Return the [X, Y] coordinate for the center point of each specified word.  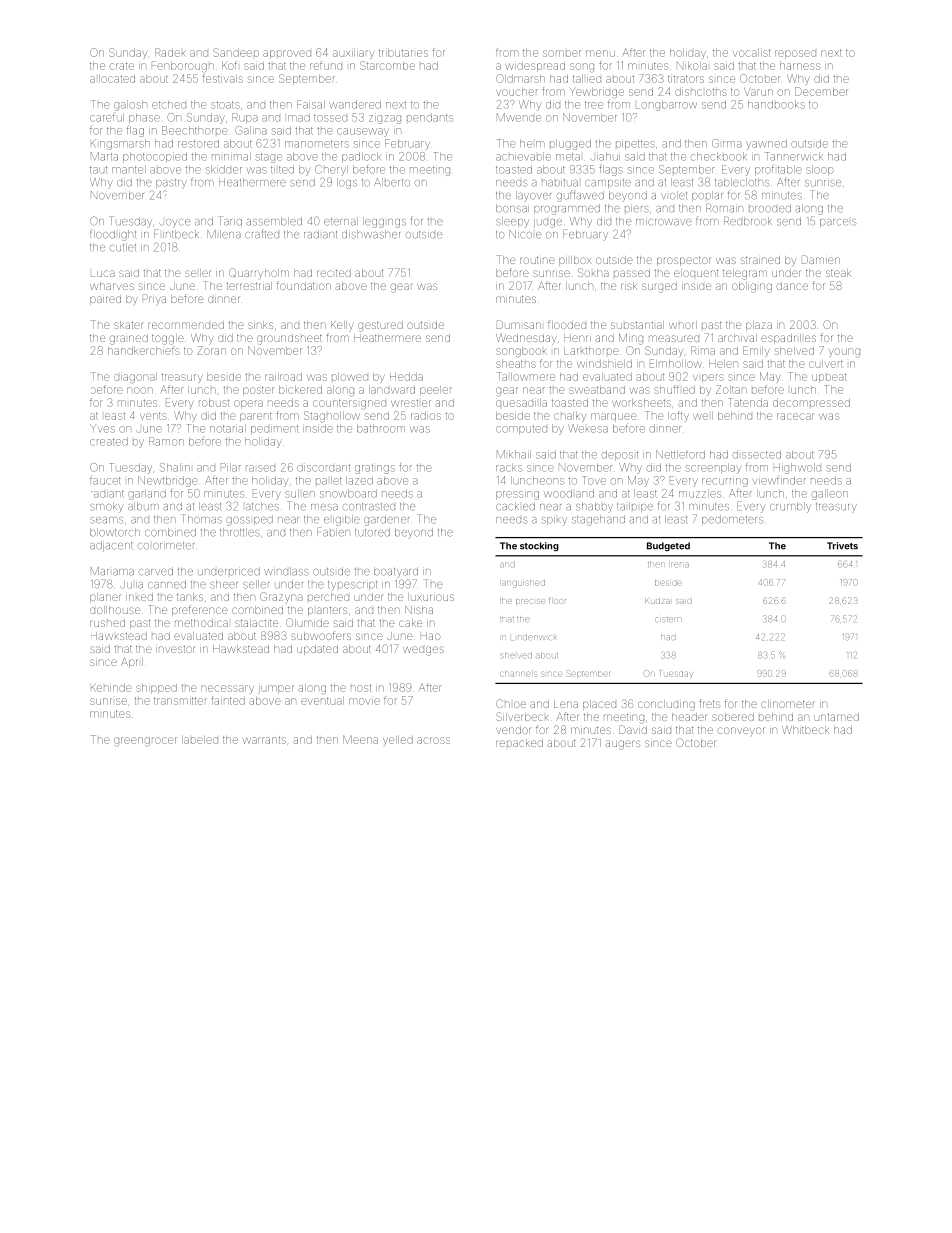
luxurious [431, 597]
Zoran [211, 350]
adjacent [111, 546]
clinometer [788, 704]
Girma [727, 143]
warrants [264, 740]
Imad [299, 117]
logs [347, 183]
